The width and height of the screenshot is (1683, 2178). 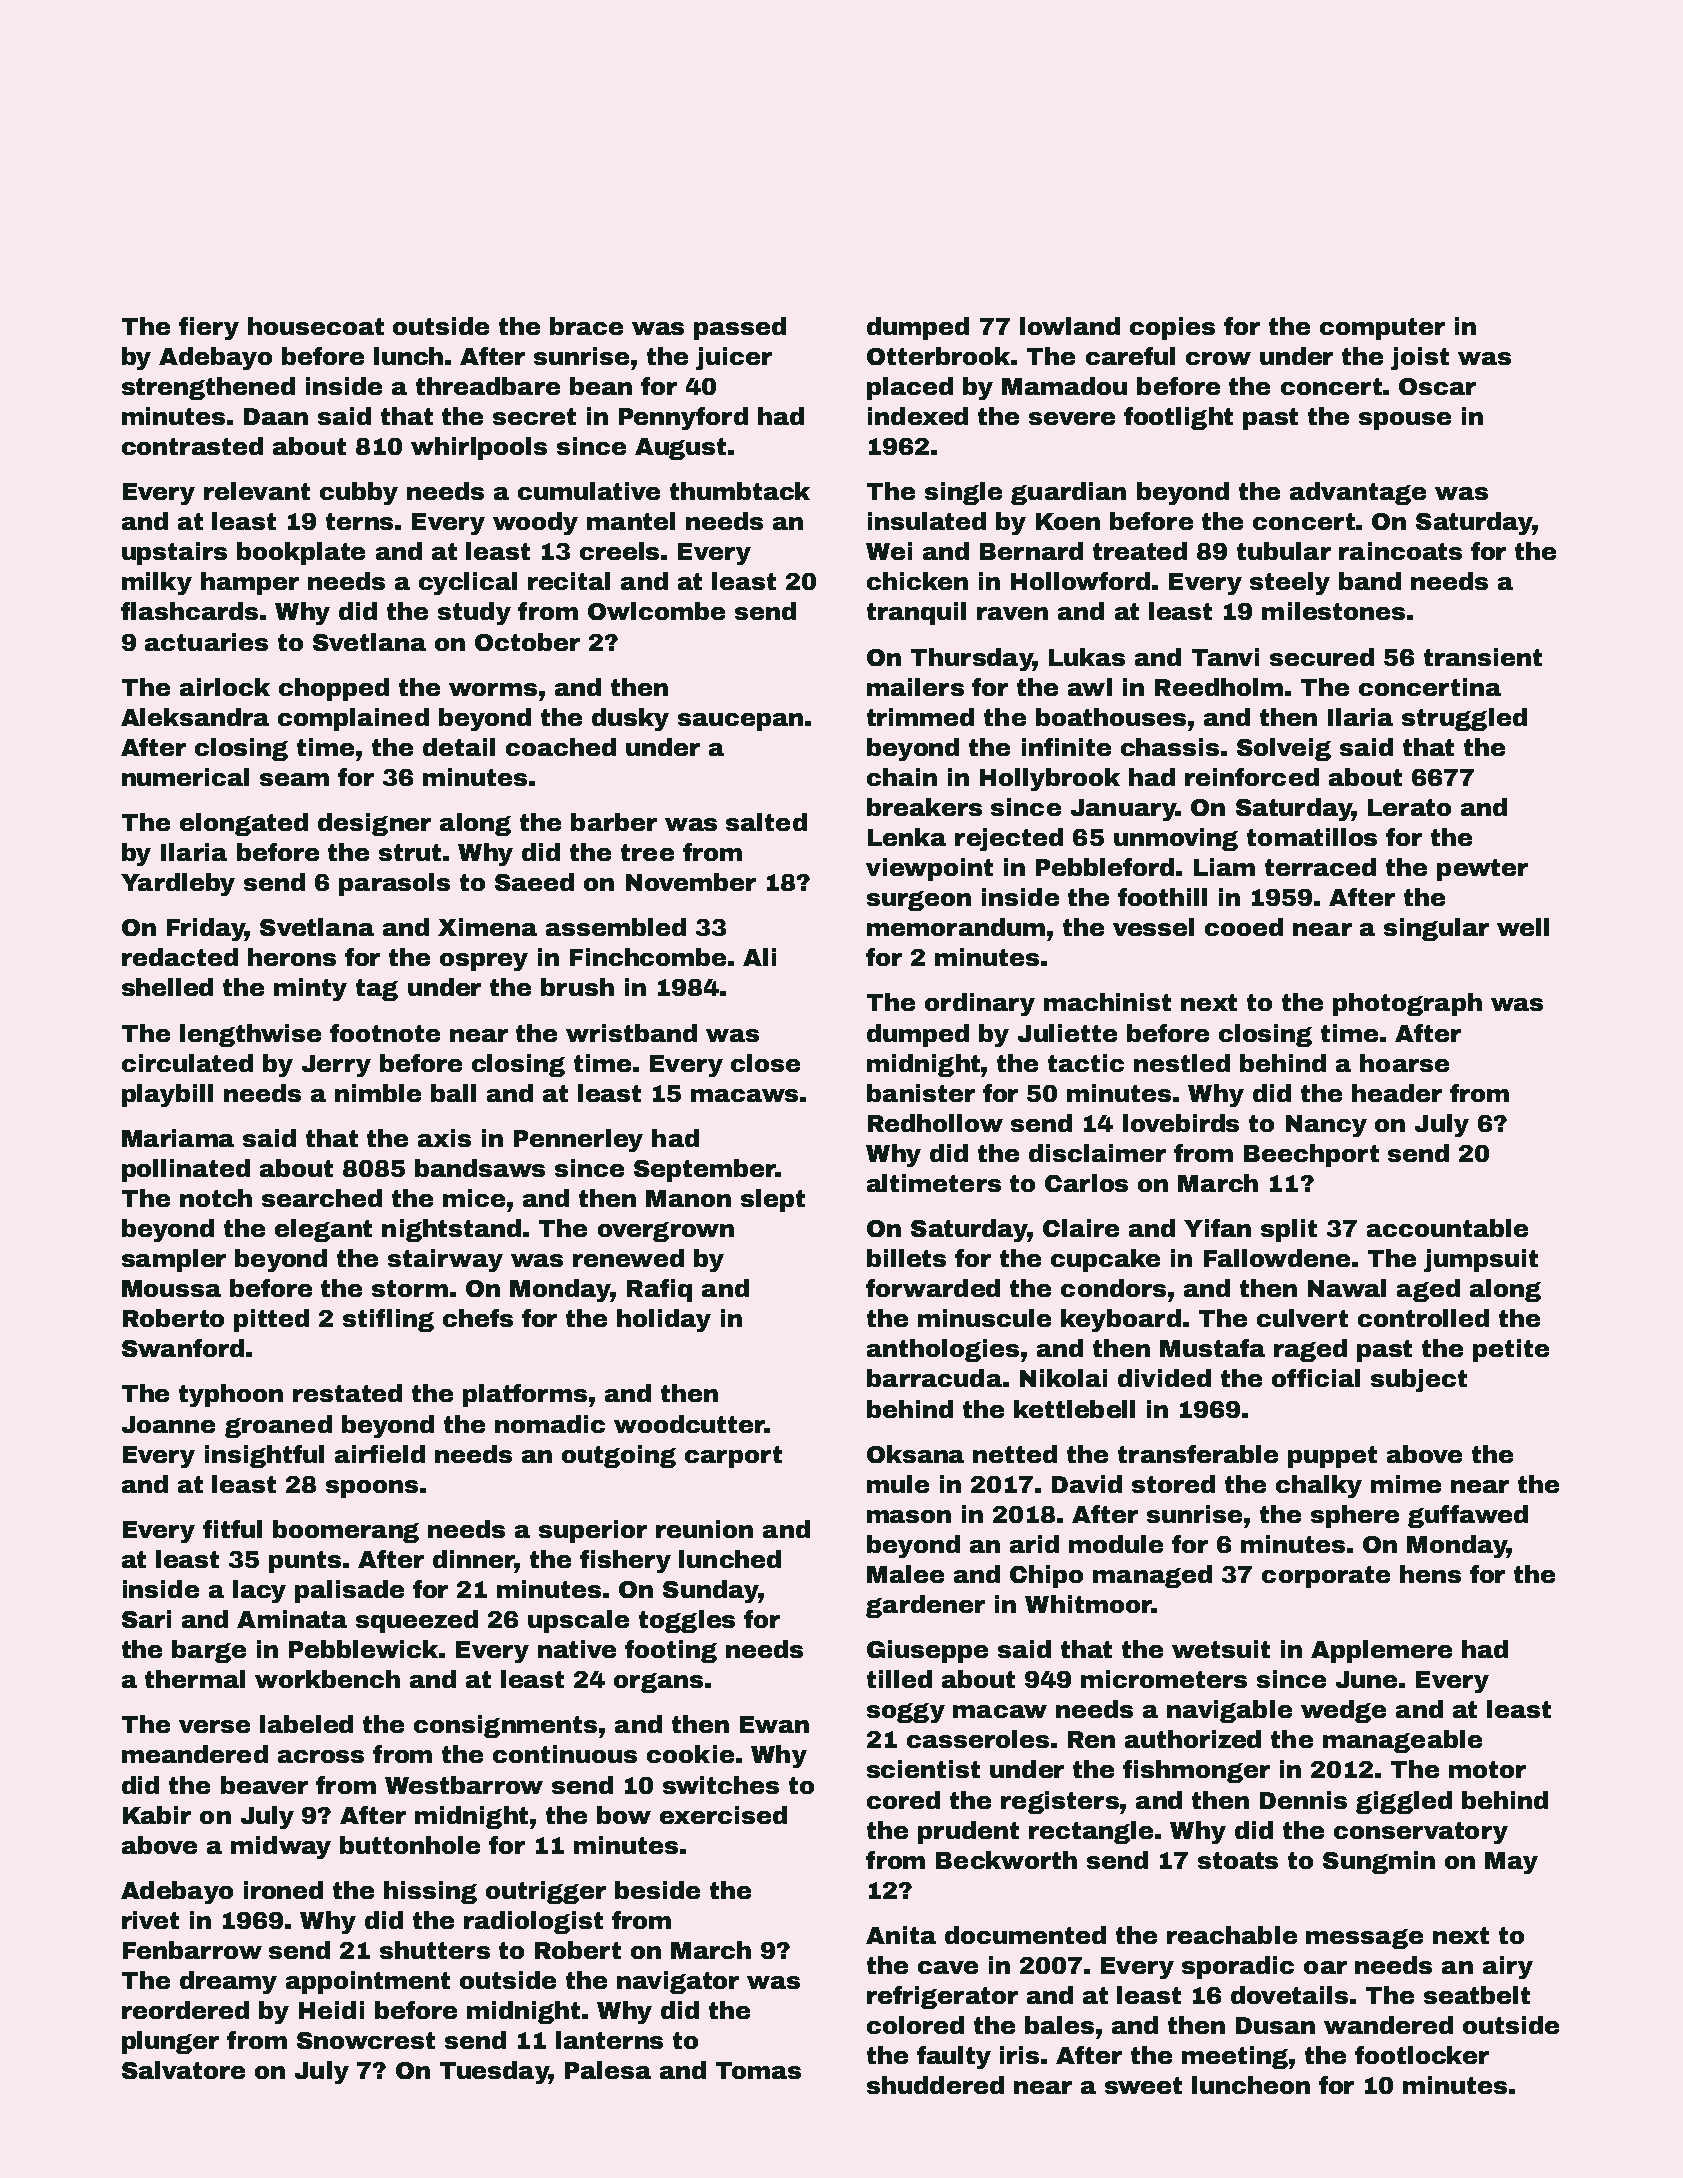 What do you see at coordinates (666, 1232) in the screenshot?
I see `overgrown` at bounding box center [666, 1232].
